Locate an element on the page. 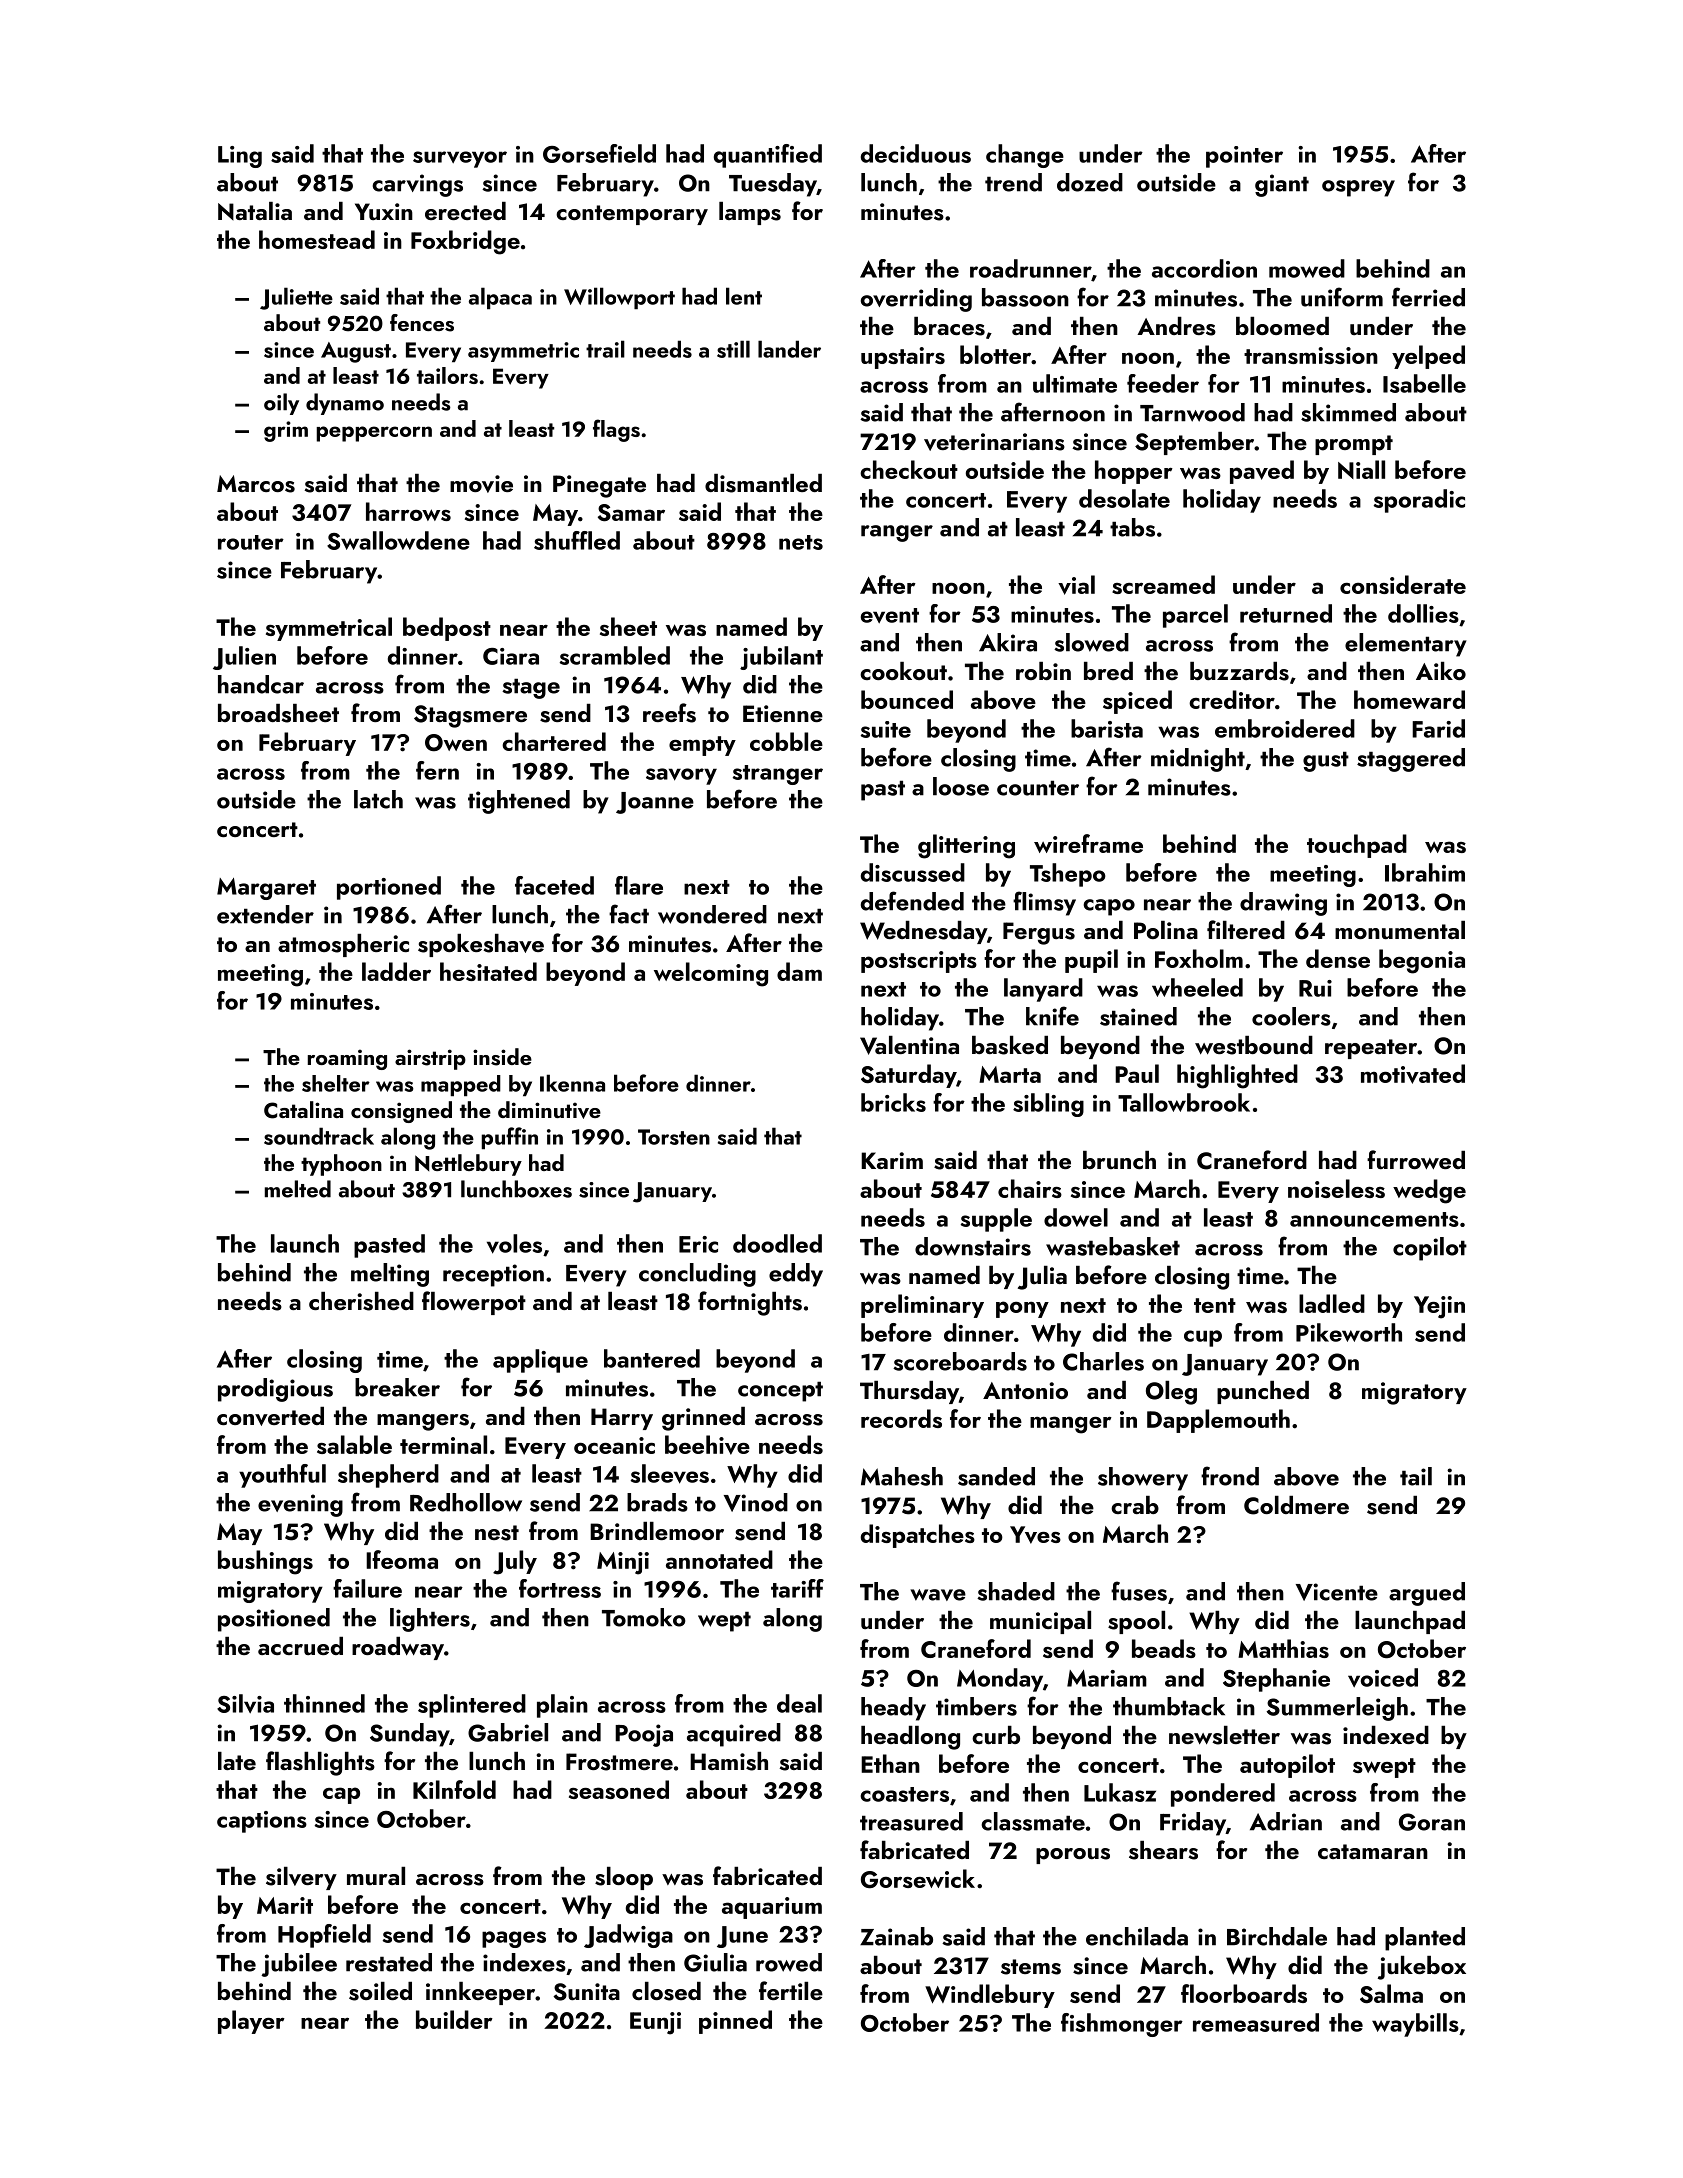 The width and height of the document is (1683, 2178). nets is located at coordinates (801, 542).
